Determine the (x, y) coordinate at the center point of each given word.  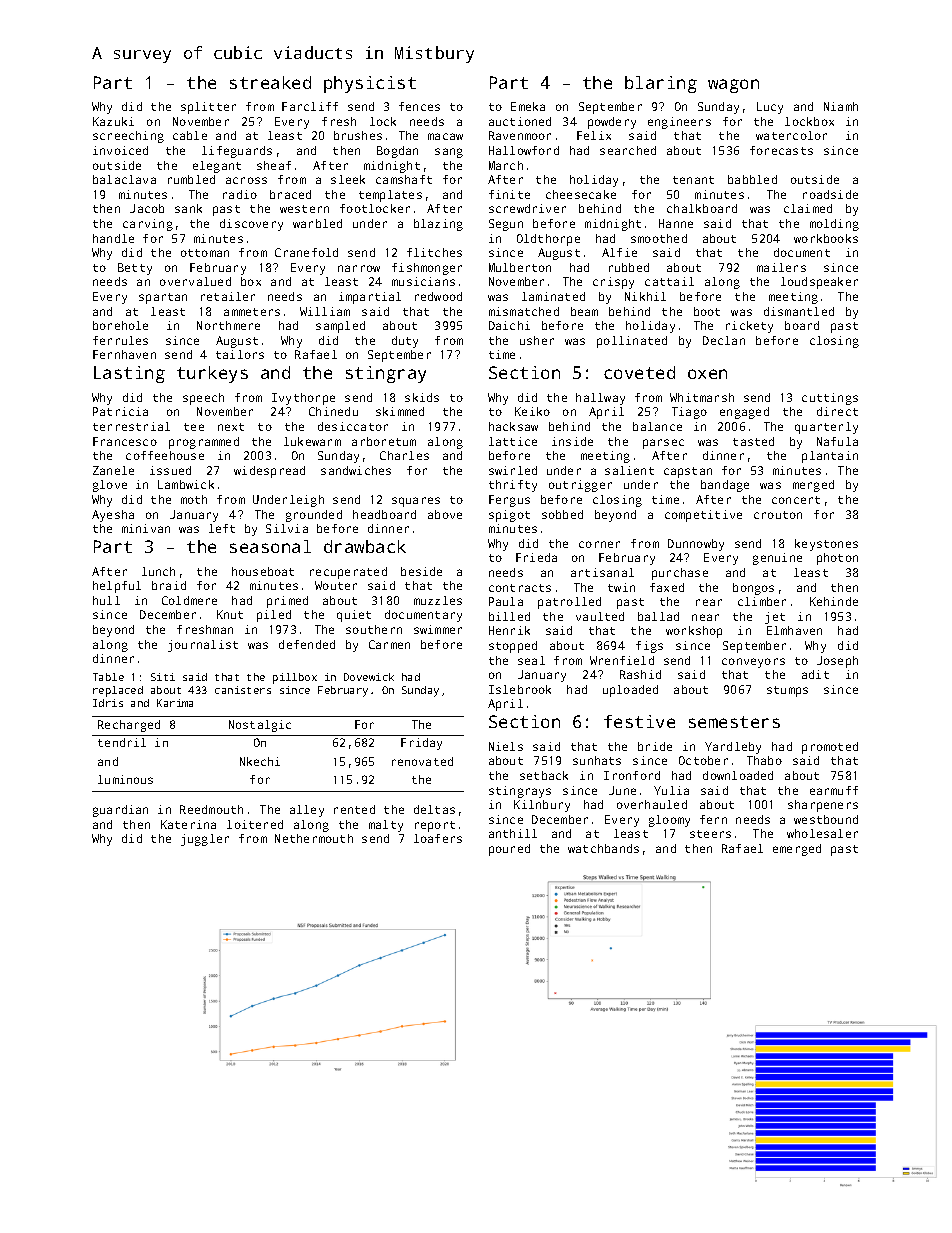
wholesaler (822, 833)
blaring (661, 84)
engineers (679, 123)
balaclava (124, 179)
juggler (205, 840)
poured (509, 850)
